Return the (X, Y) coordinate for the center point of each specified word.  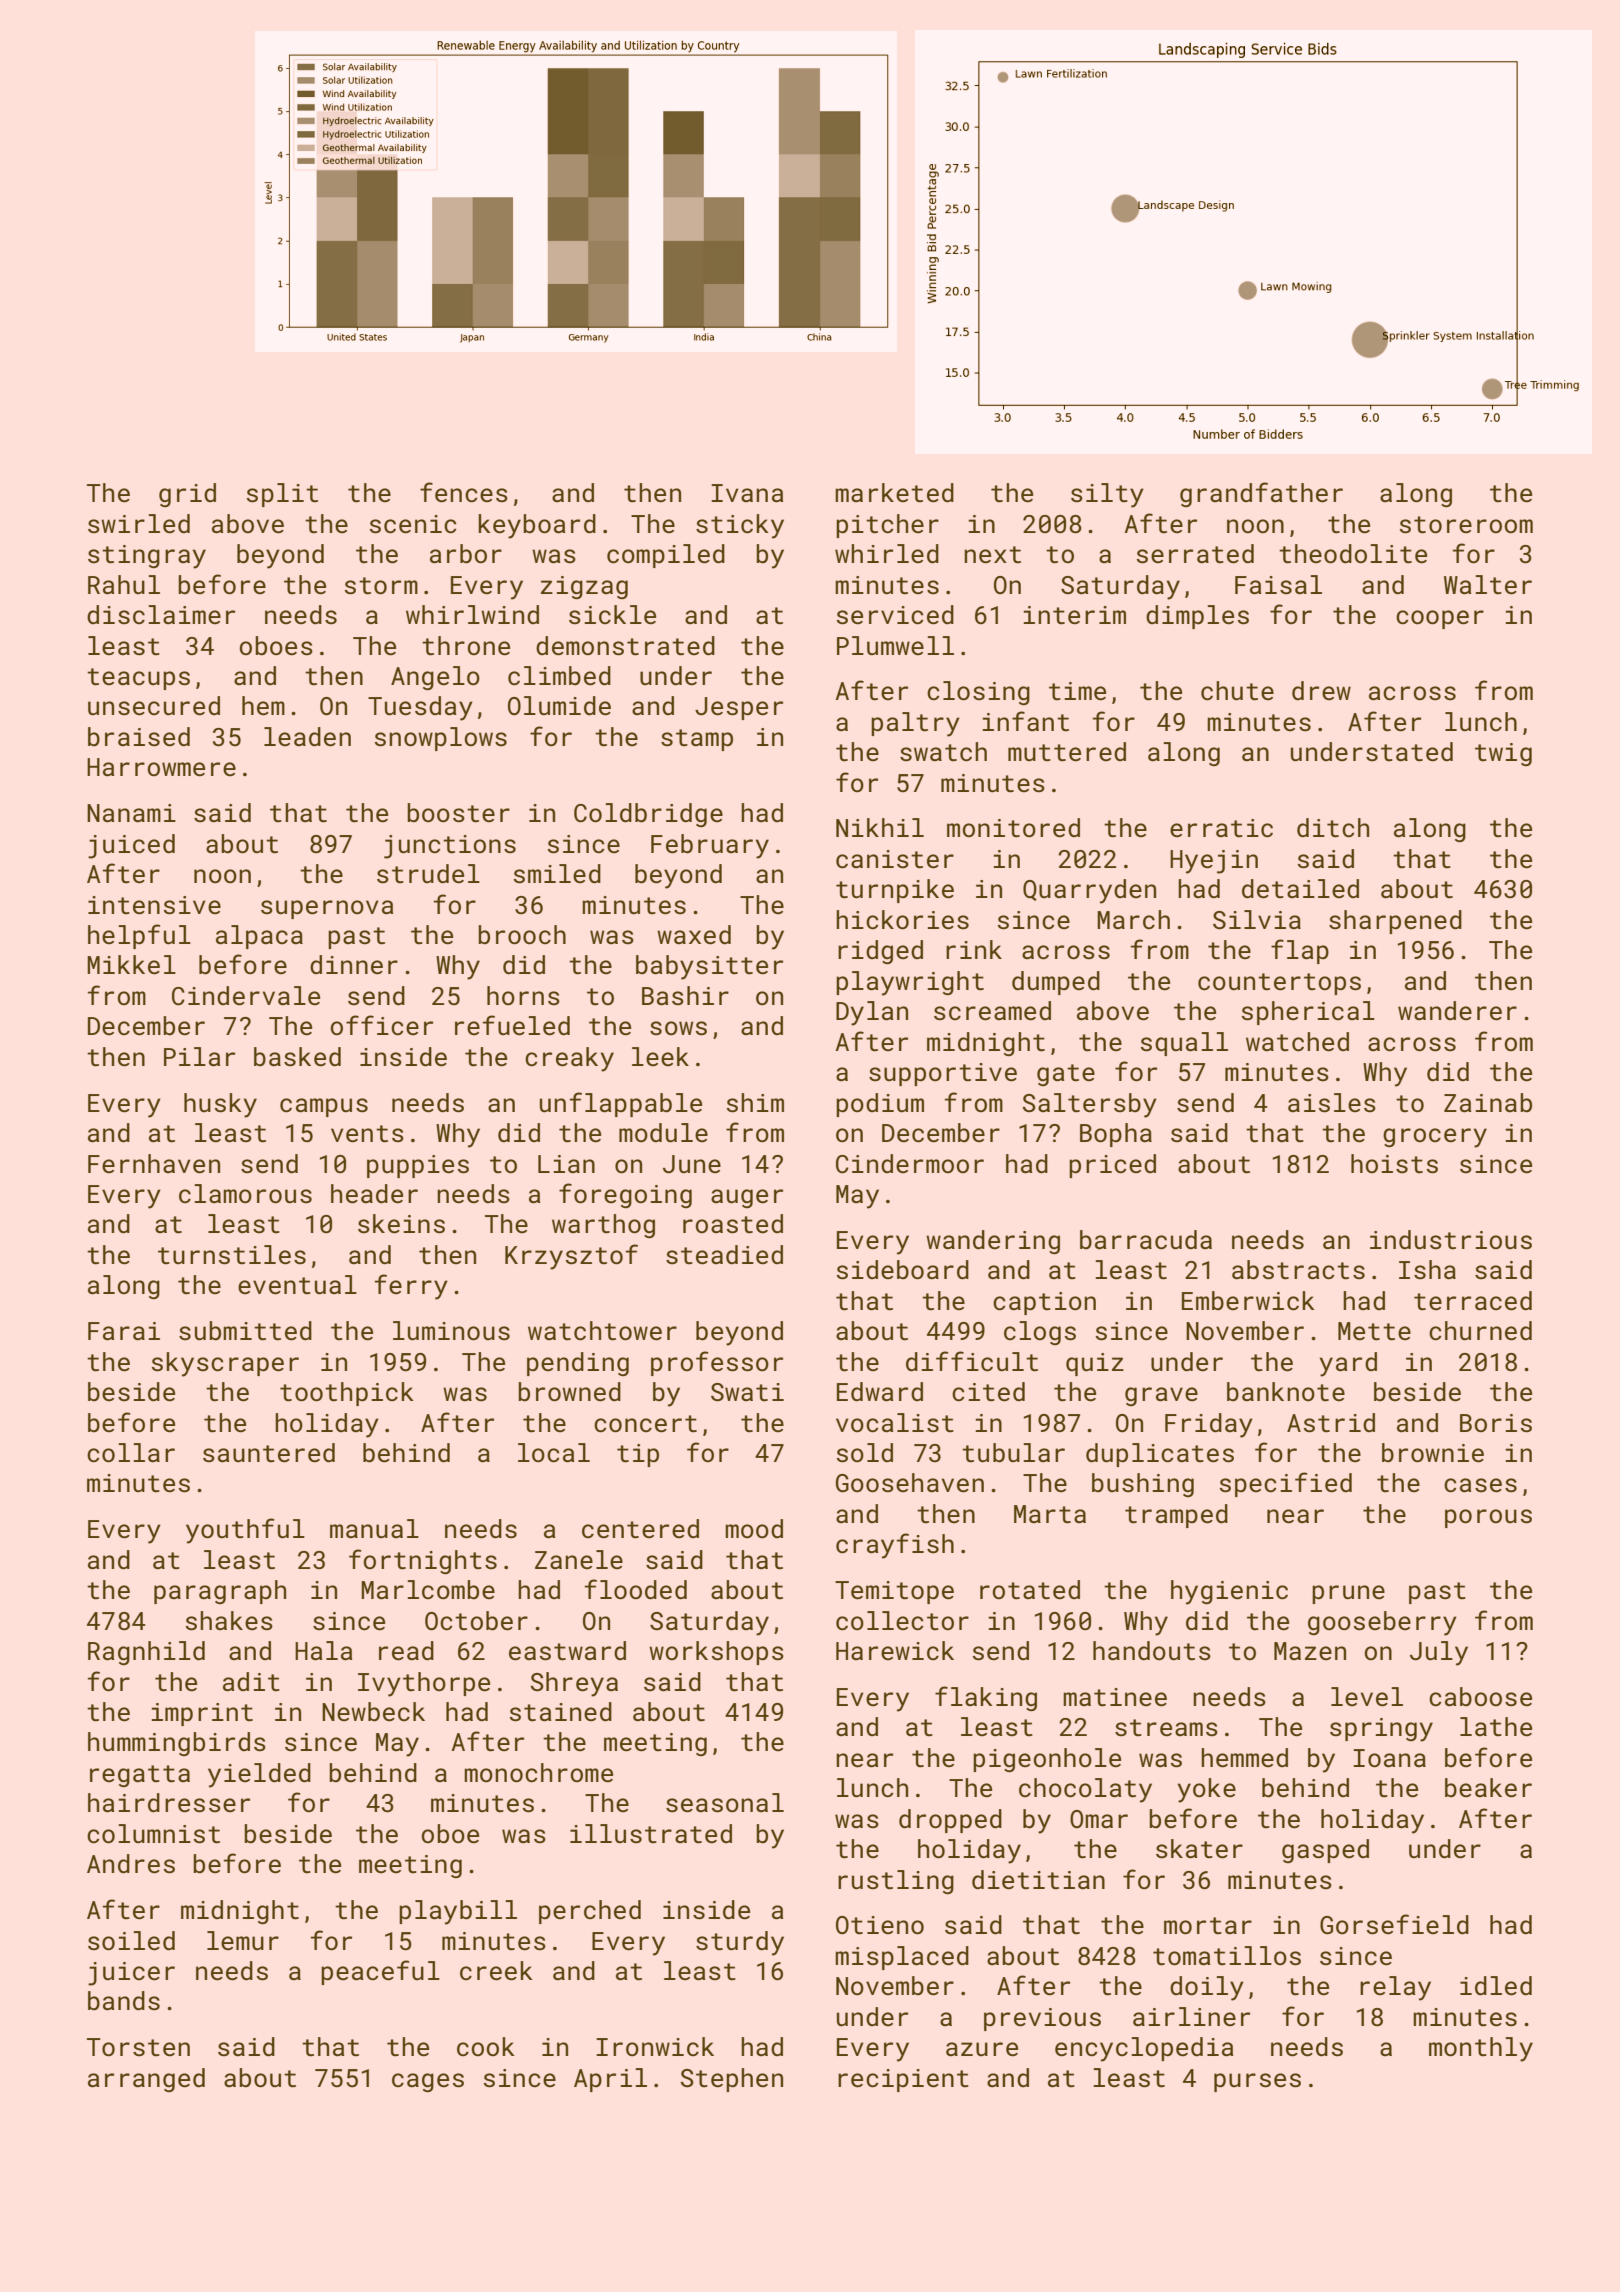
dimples (1197, 617)
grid (187, 495)
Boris (1496, 1423)
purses (1257, 2082)
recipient (903, 2080)
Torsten (138, 2047)
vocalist (895, 1423)
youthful (245, 1531)
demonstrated (625, 646)
